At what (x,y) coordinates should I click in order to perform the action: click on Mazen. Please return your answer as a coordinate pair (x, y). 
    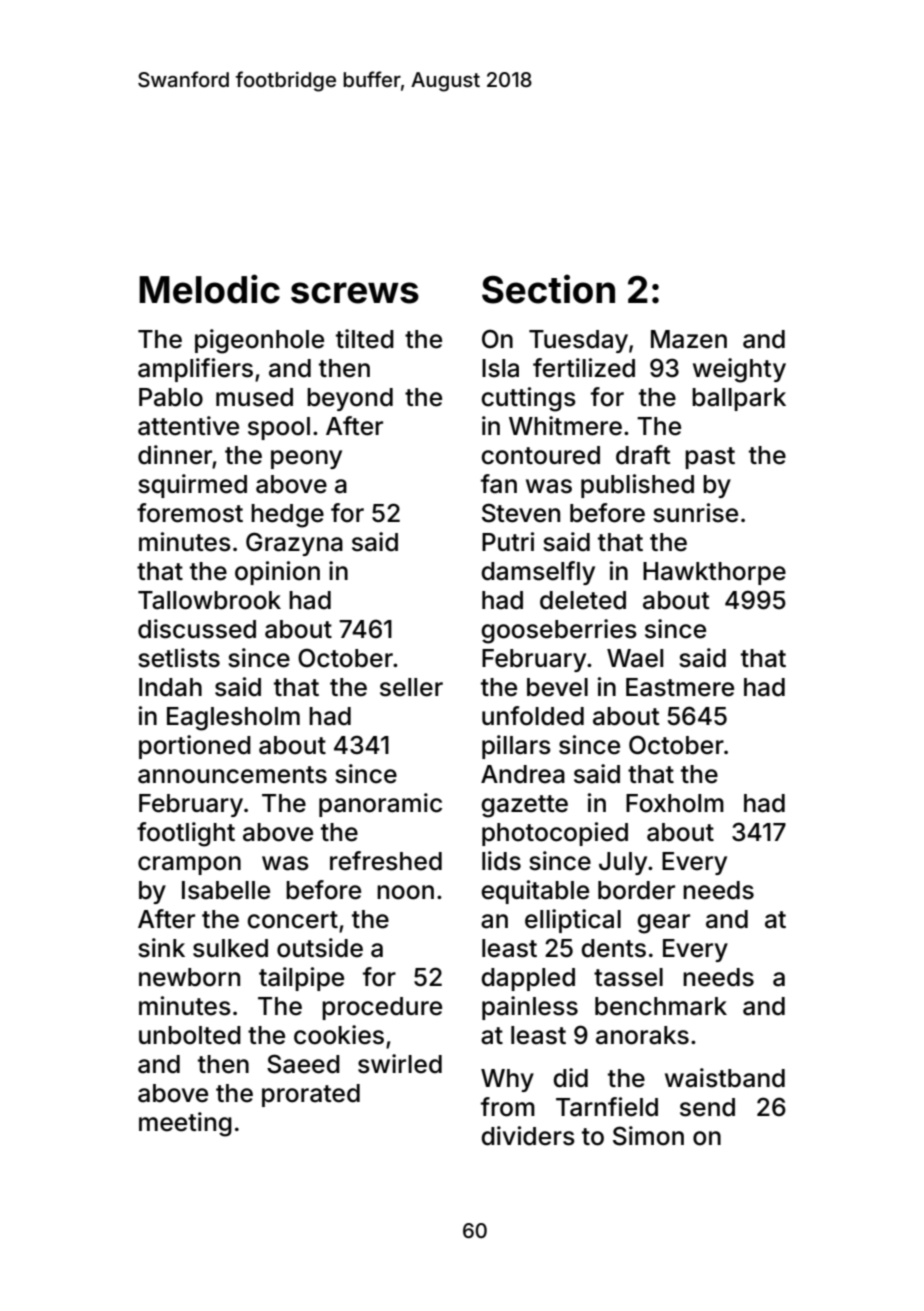
    Looking at the image, I should click on (689, 339).
